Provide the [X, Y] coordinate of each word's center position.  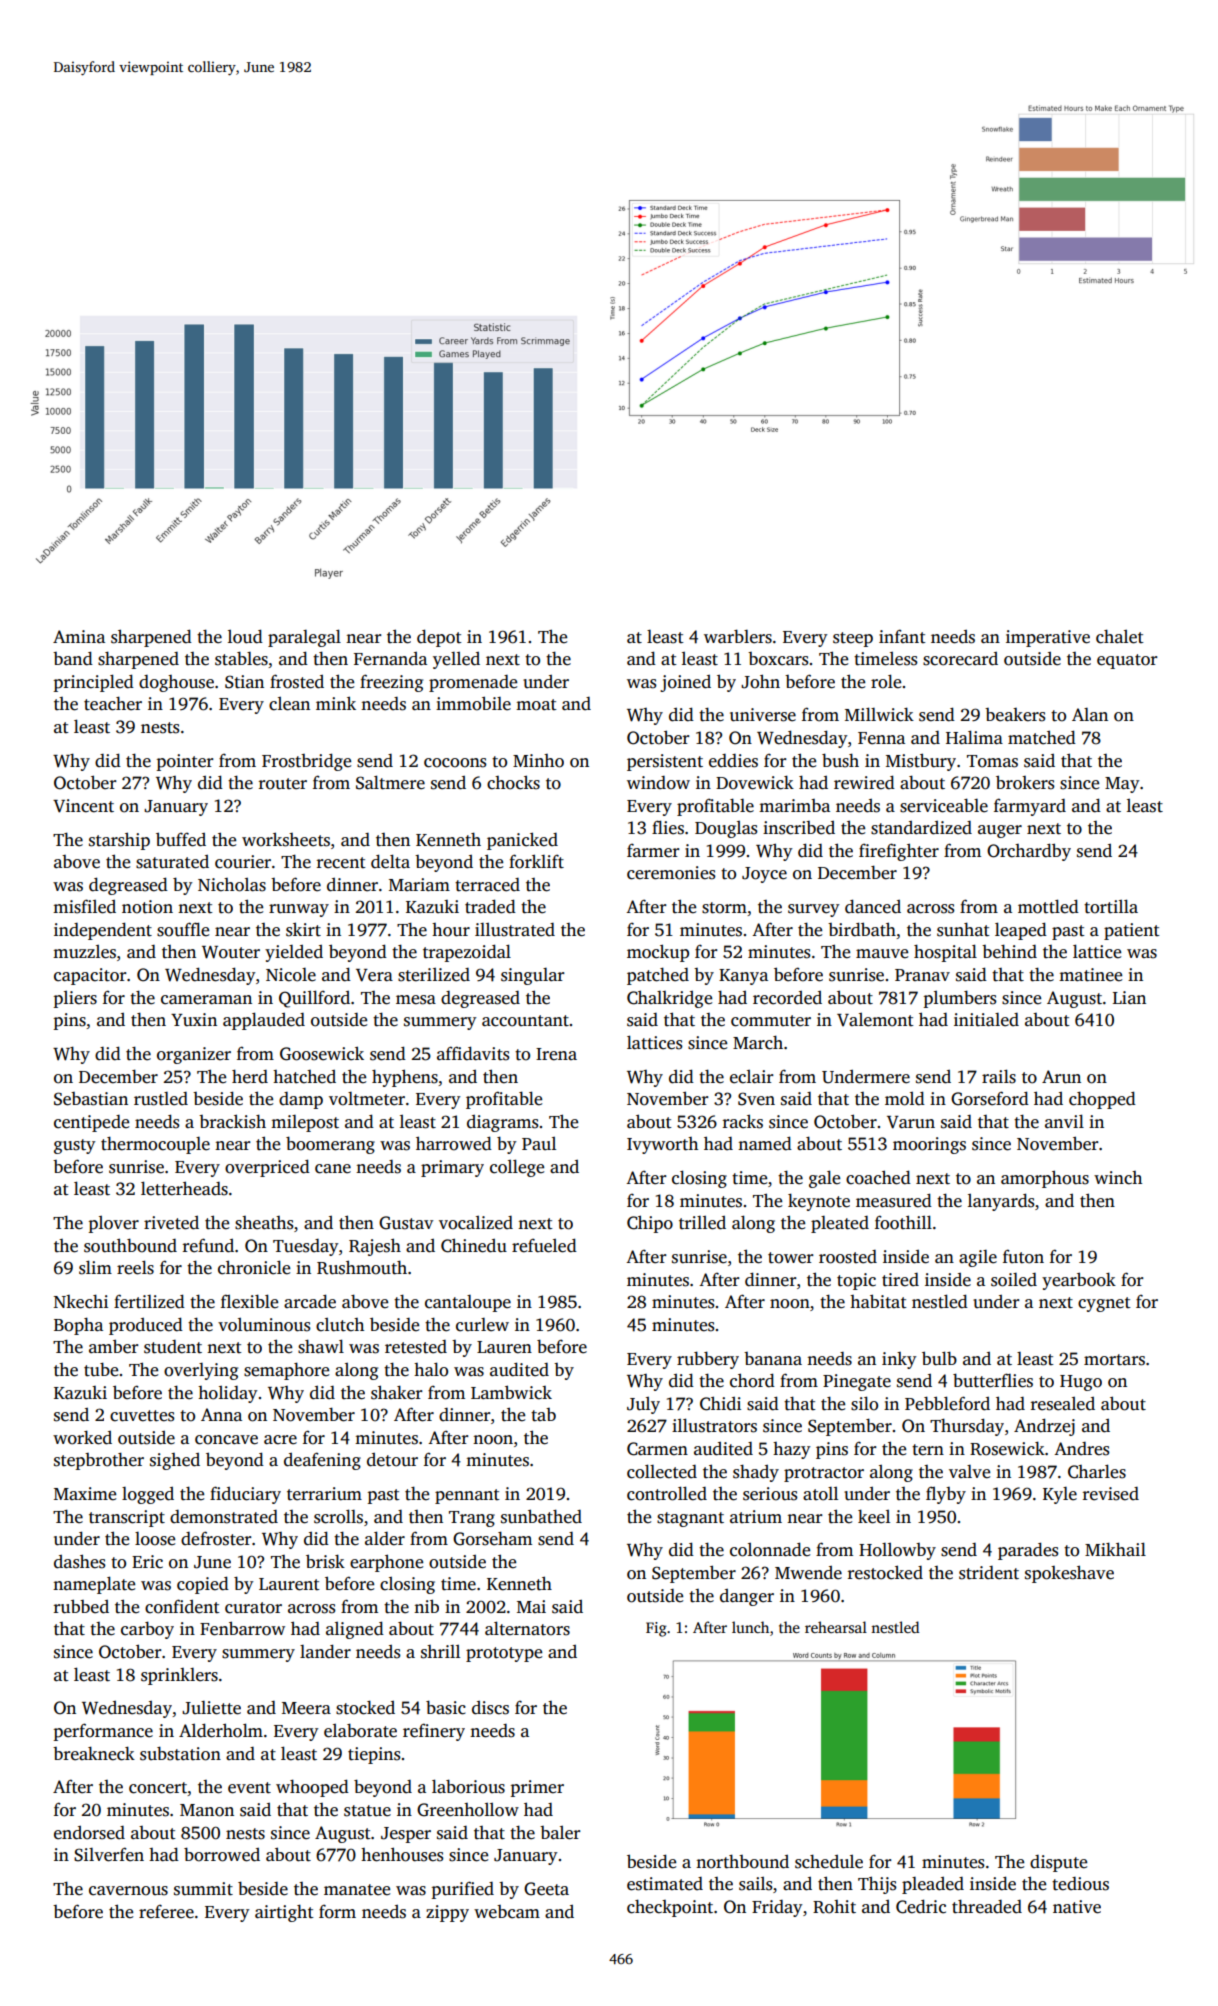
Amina [79, 636]
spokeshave [1069, 1574]
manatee [357, 1890]
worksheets [286, 839]
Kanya [743, 977]
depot [439, 638]
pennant [467, 1496]
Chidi [720, 1403]
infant [902, 636]
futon [1023, 1256]
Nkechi [81, 1301]
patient [1132, 931]
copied [203, 1585]
